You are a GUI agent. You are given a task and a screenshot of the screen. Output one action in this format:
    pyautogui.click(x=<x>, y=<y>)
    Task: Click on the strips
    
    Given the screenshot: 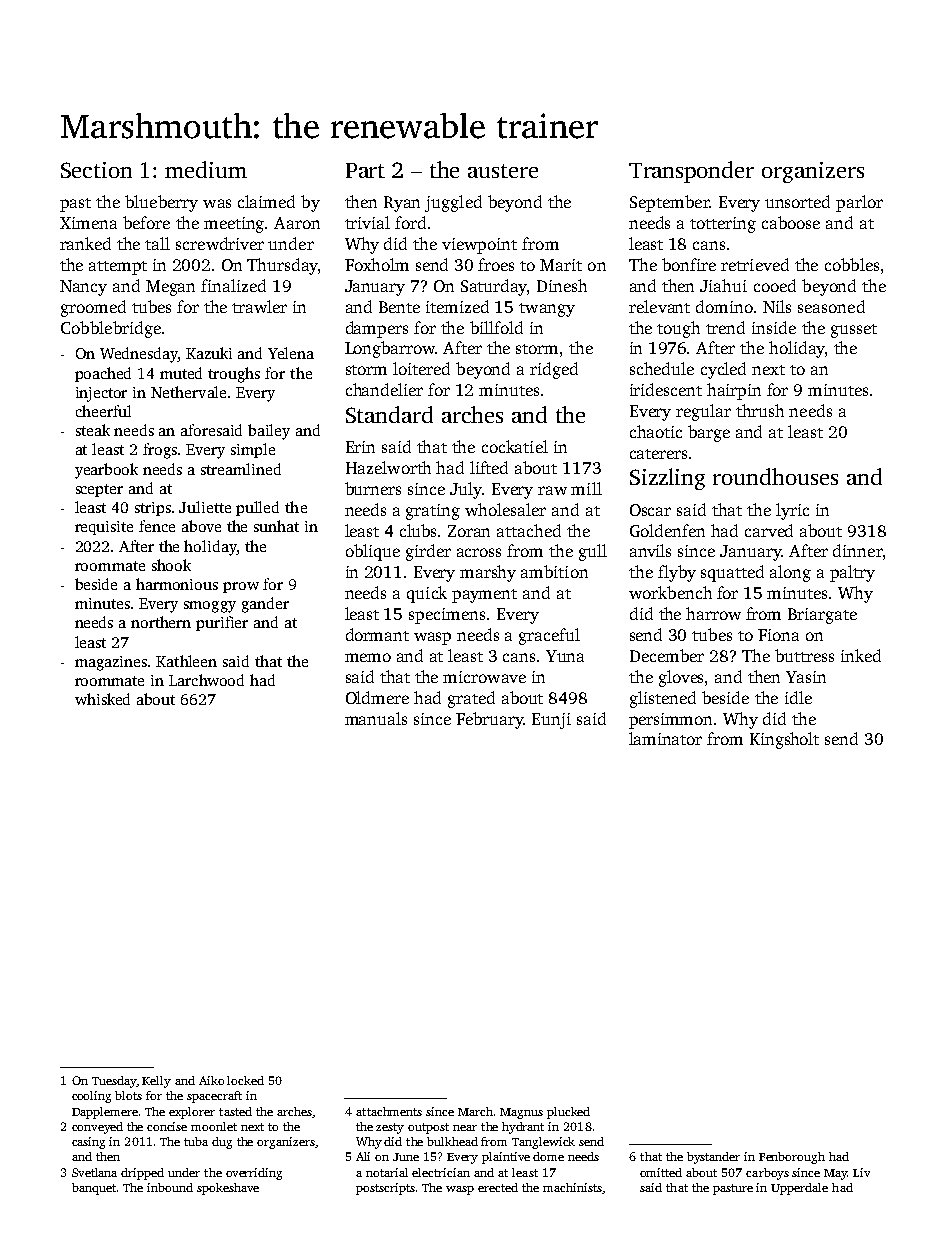 What is the action you would take?
    pyautogui.click(x=153, y=509)
